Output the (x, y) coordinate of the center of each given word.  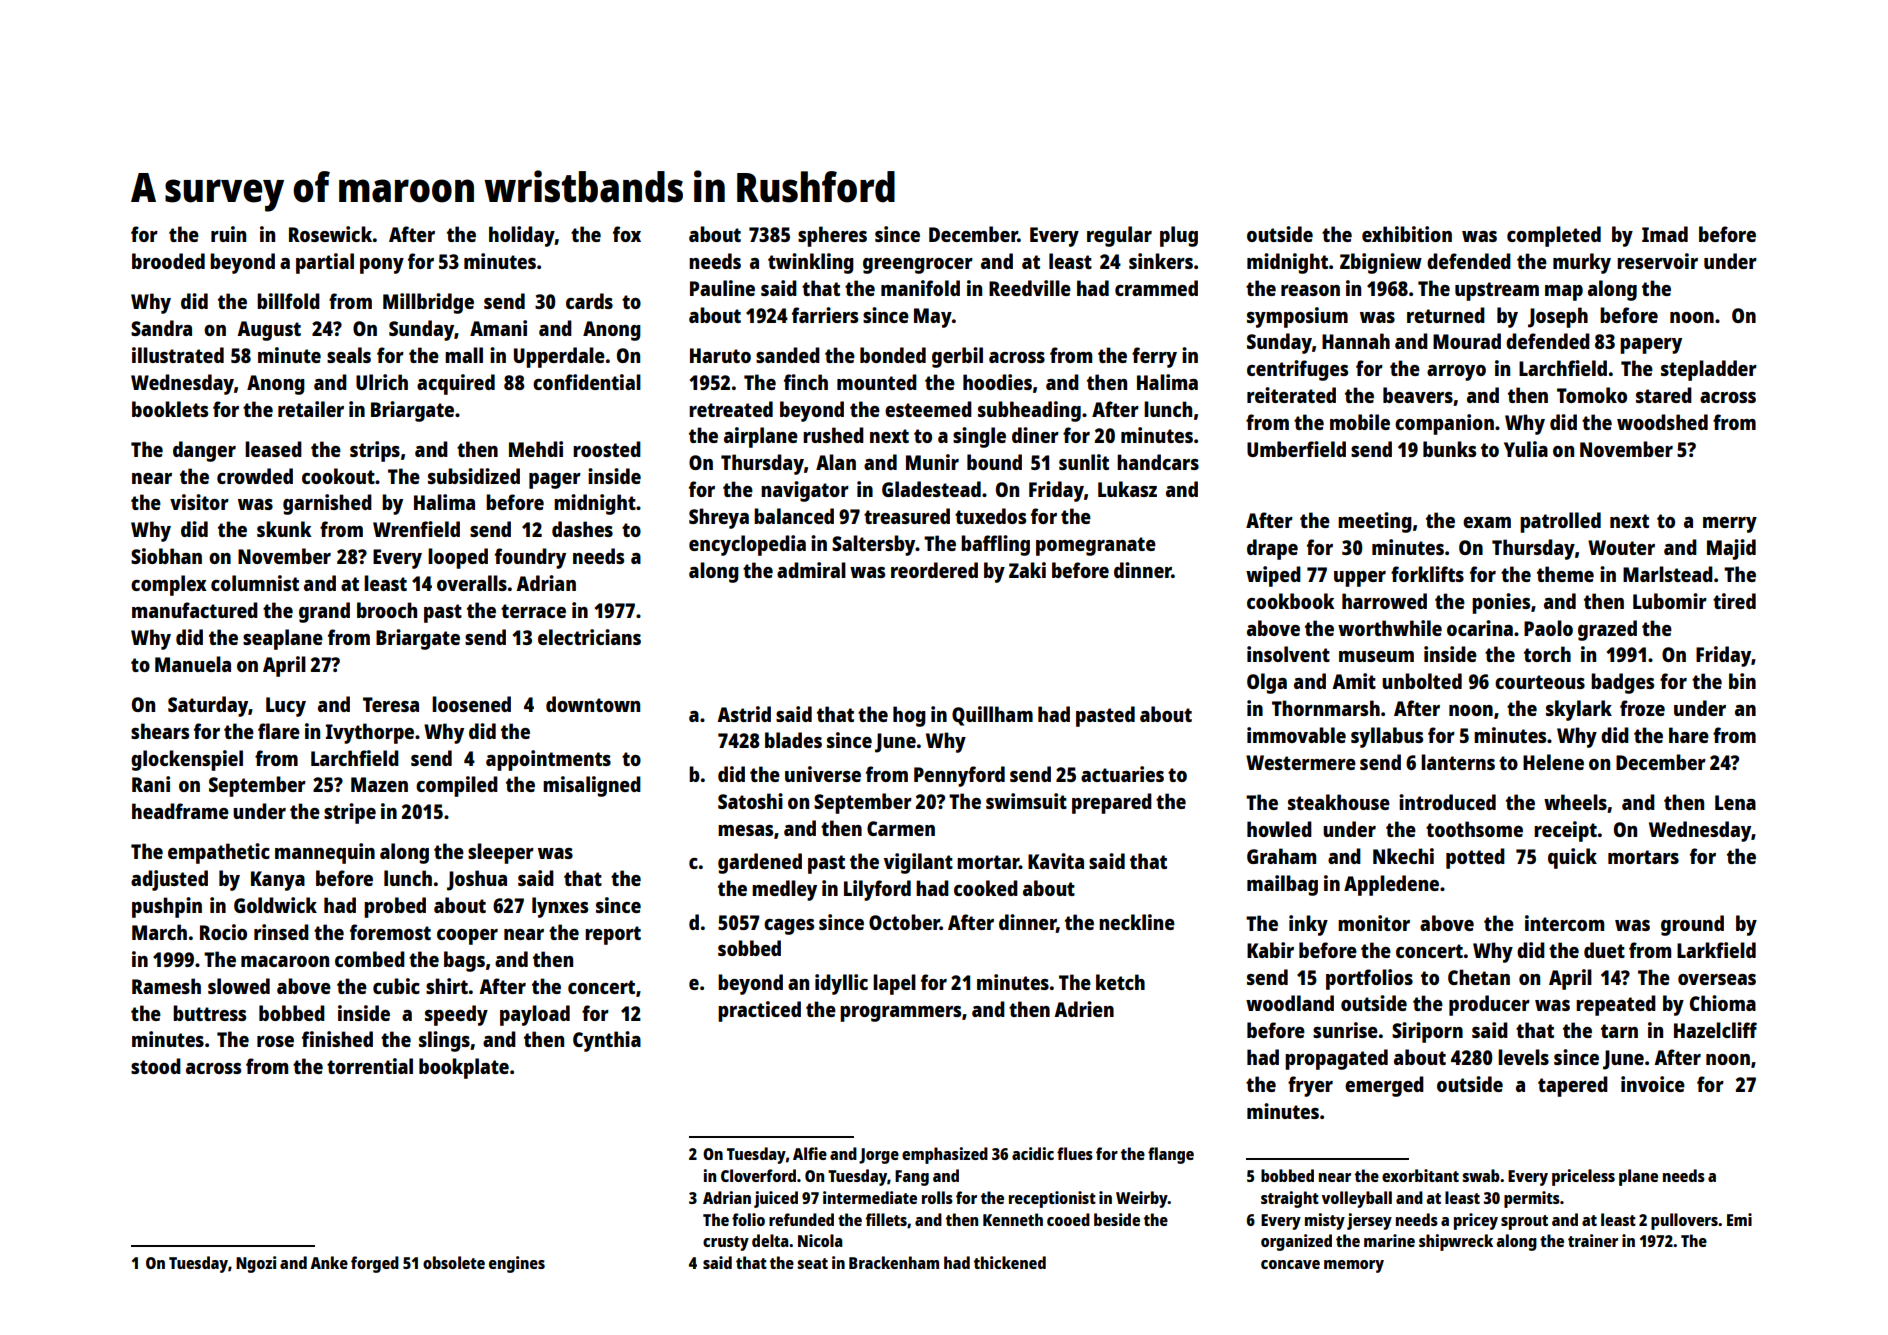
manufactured (195, 610)
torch (1547, 654)
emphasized (945, 1155)
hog (909, 716)
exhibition (1407, 234)
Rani (151, 784)
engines (517, 1264)
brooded (168, 261)
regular (1119, 236)
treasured (907, 516)
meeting (1375, 522)
